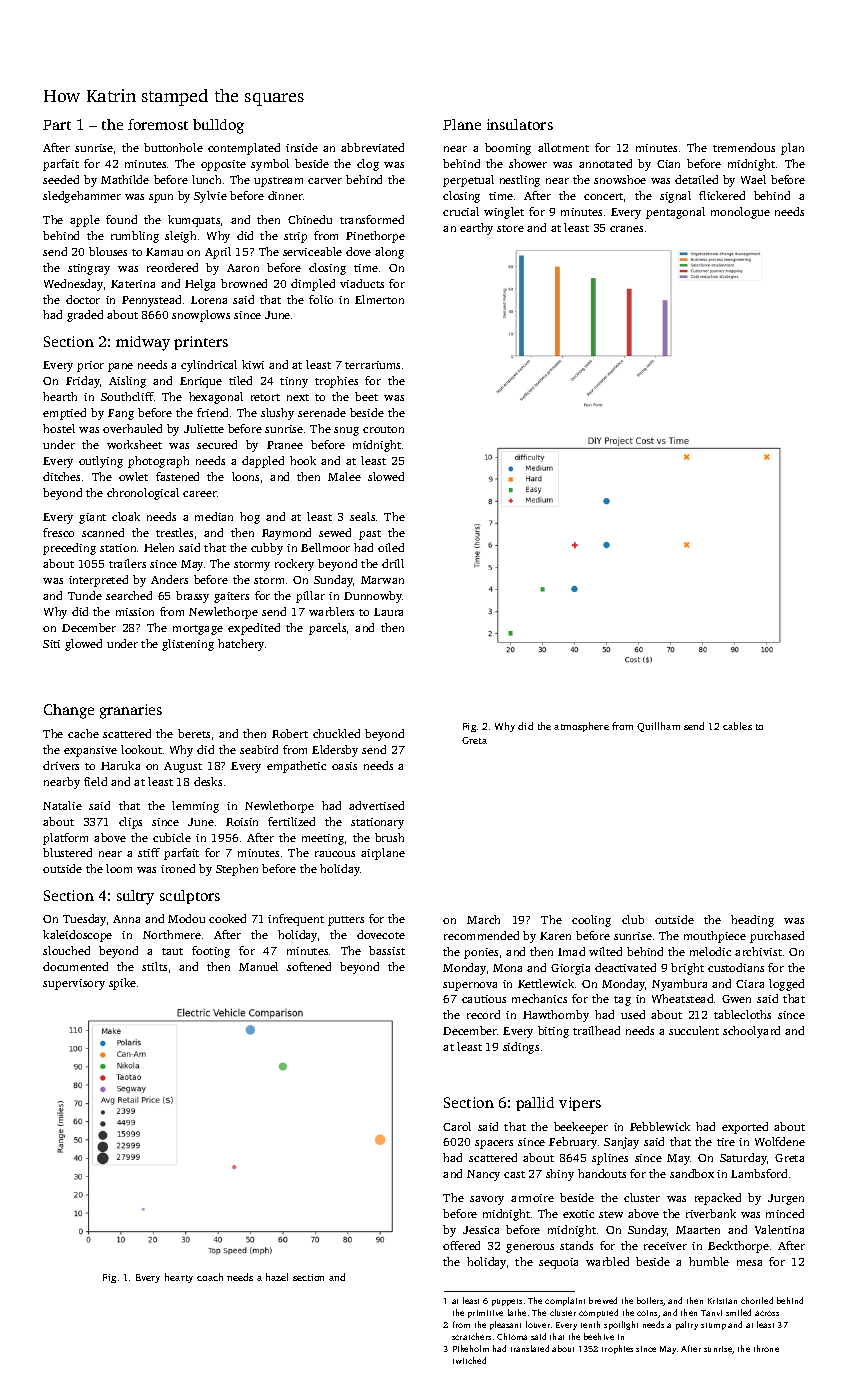 The width and height of the screenshot is (849, 1400). I want to click on allotment, so click(563, 147).
